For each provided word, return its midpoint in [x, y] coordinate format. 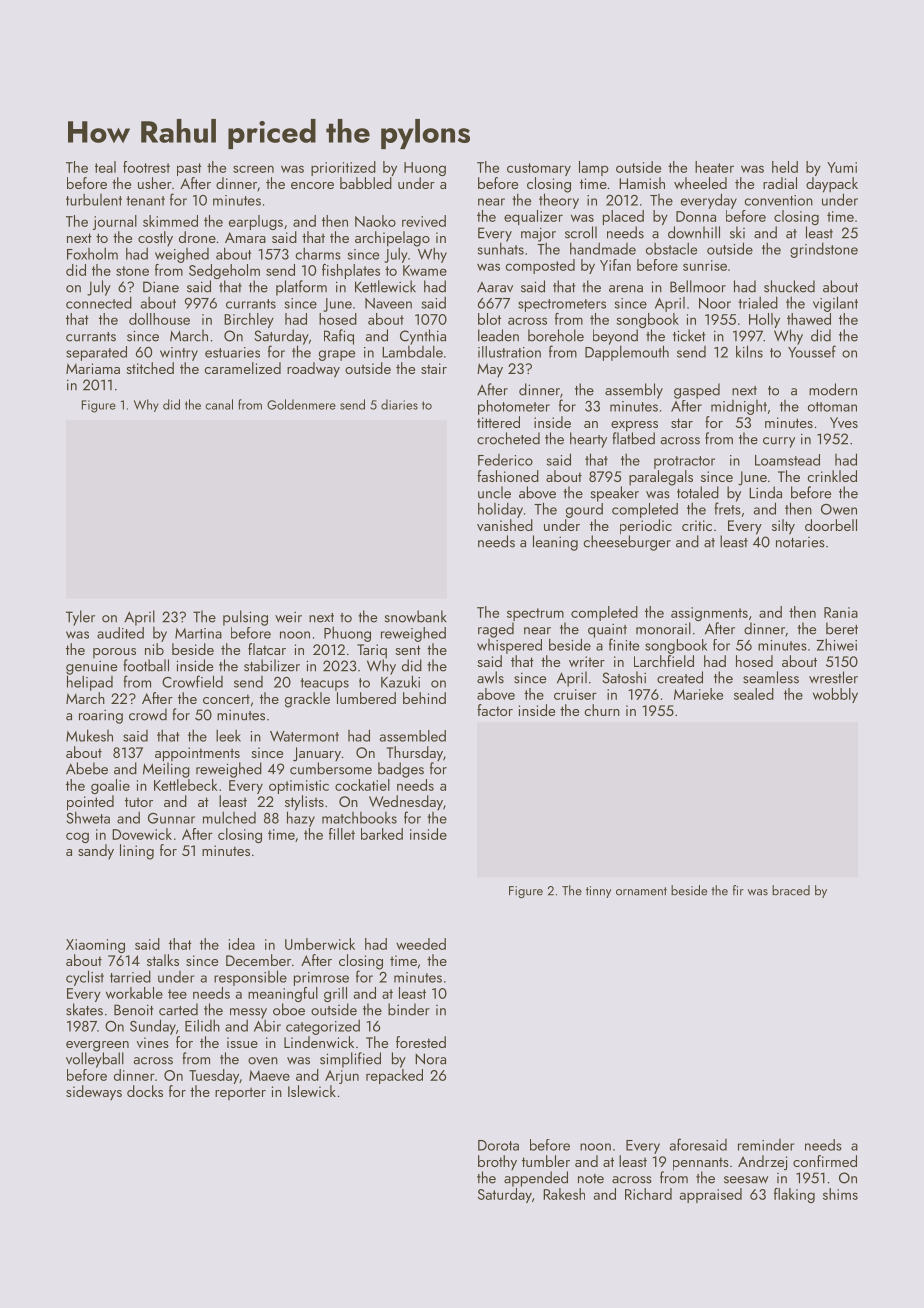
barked [382, 834]
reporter [240, 1093]
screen [253, 169]
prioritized [343, 168]
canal [219, 404]
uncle [494, 492]
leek [228, 735]
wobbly [835, 695]
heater [714, 167]
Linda [765, 492]
